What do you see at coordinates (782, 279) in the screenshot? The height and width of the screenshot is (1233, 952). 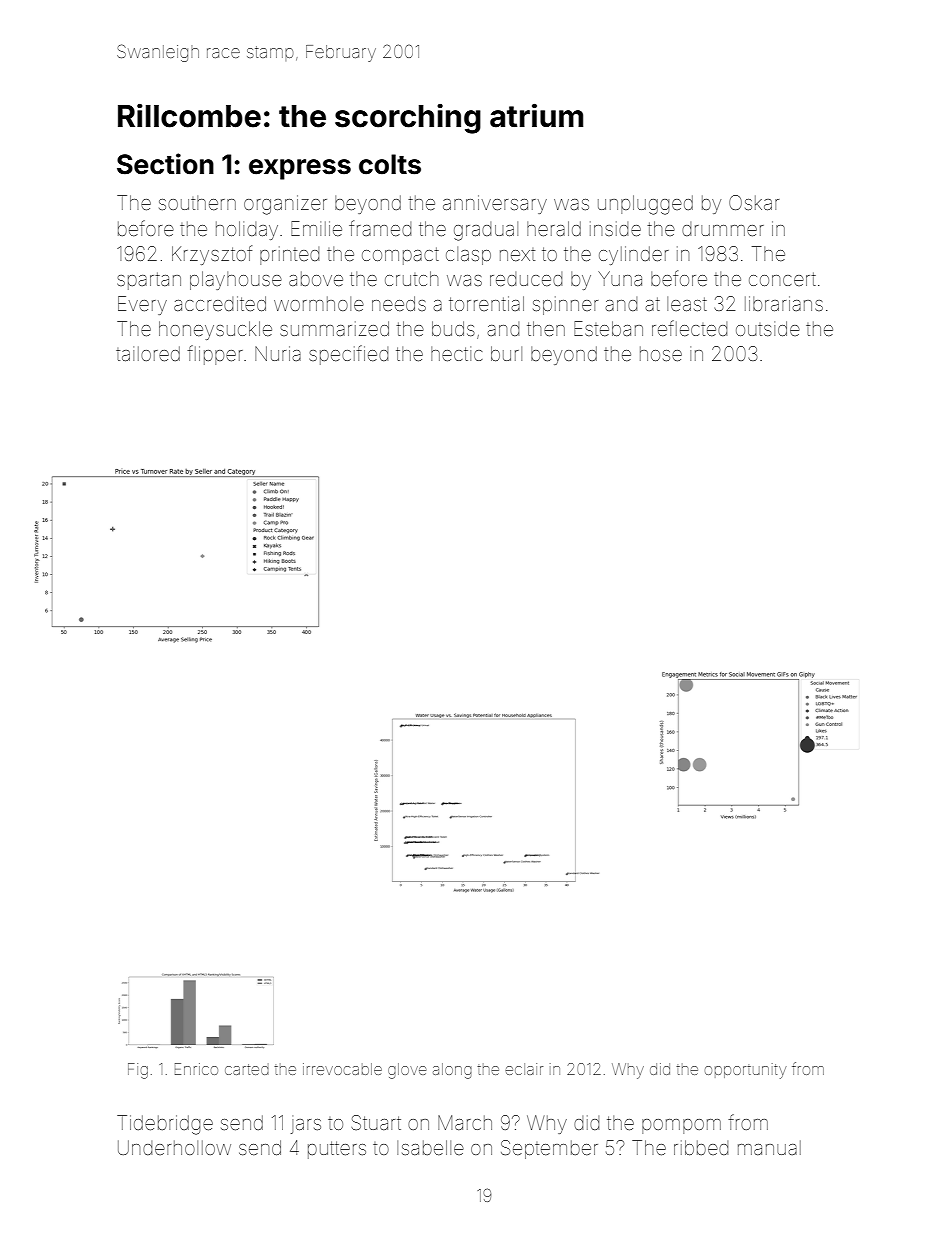 I see `concert` at bounding box center [782, 279].
